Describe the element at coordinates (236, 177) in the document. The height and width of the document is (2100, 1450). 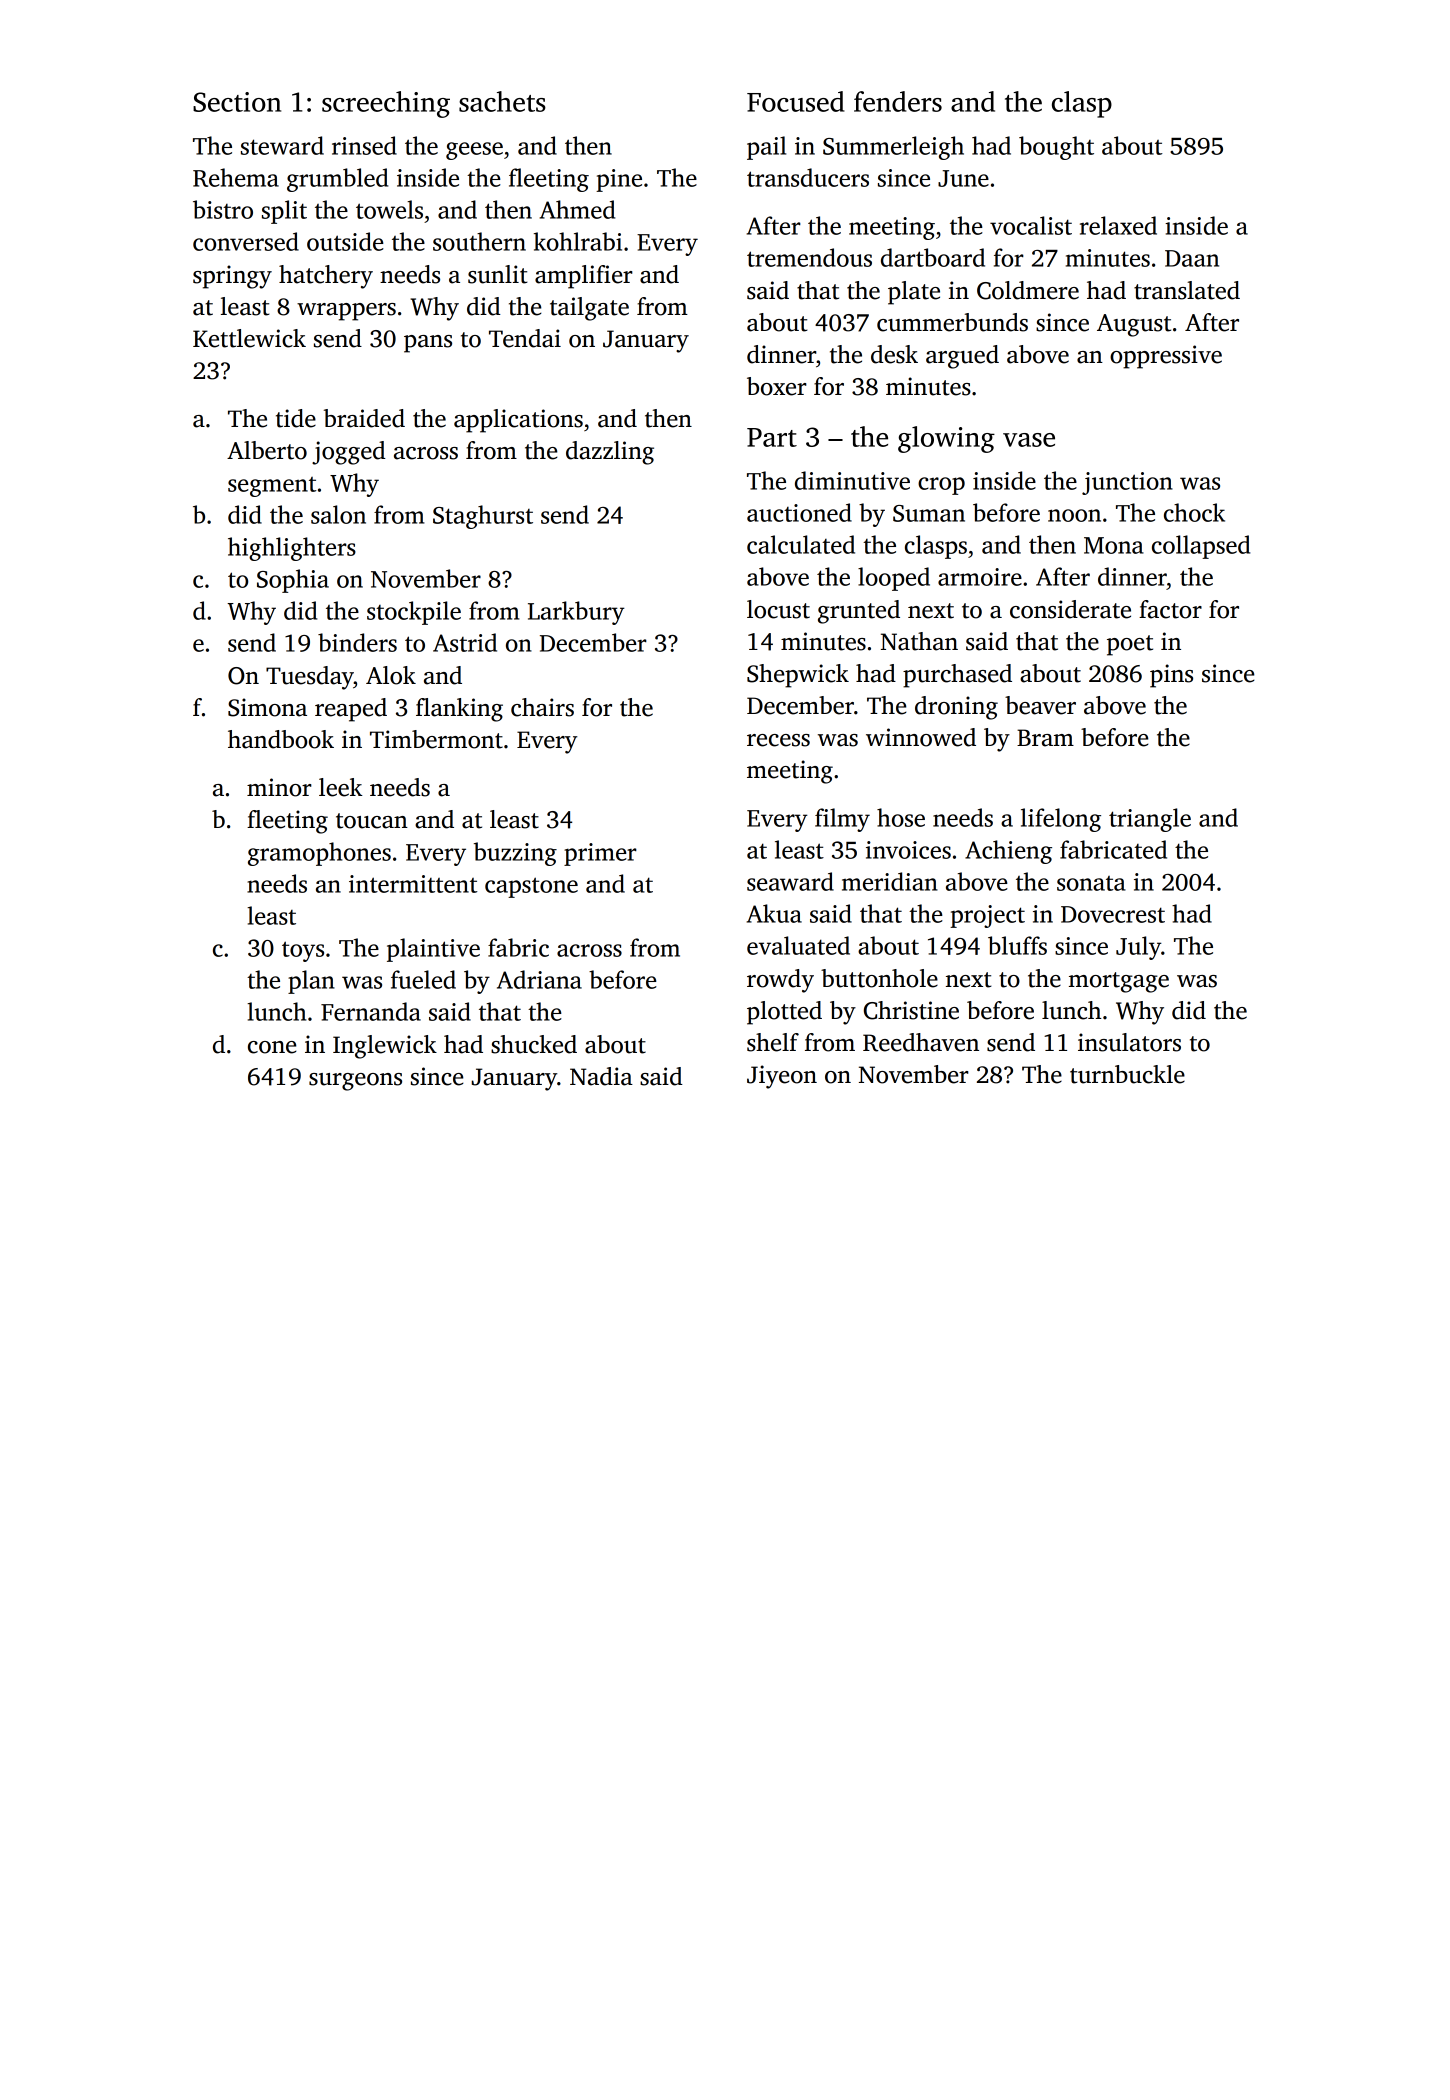
I see `Rehema` at that location.
